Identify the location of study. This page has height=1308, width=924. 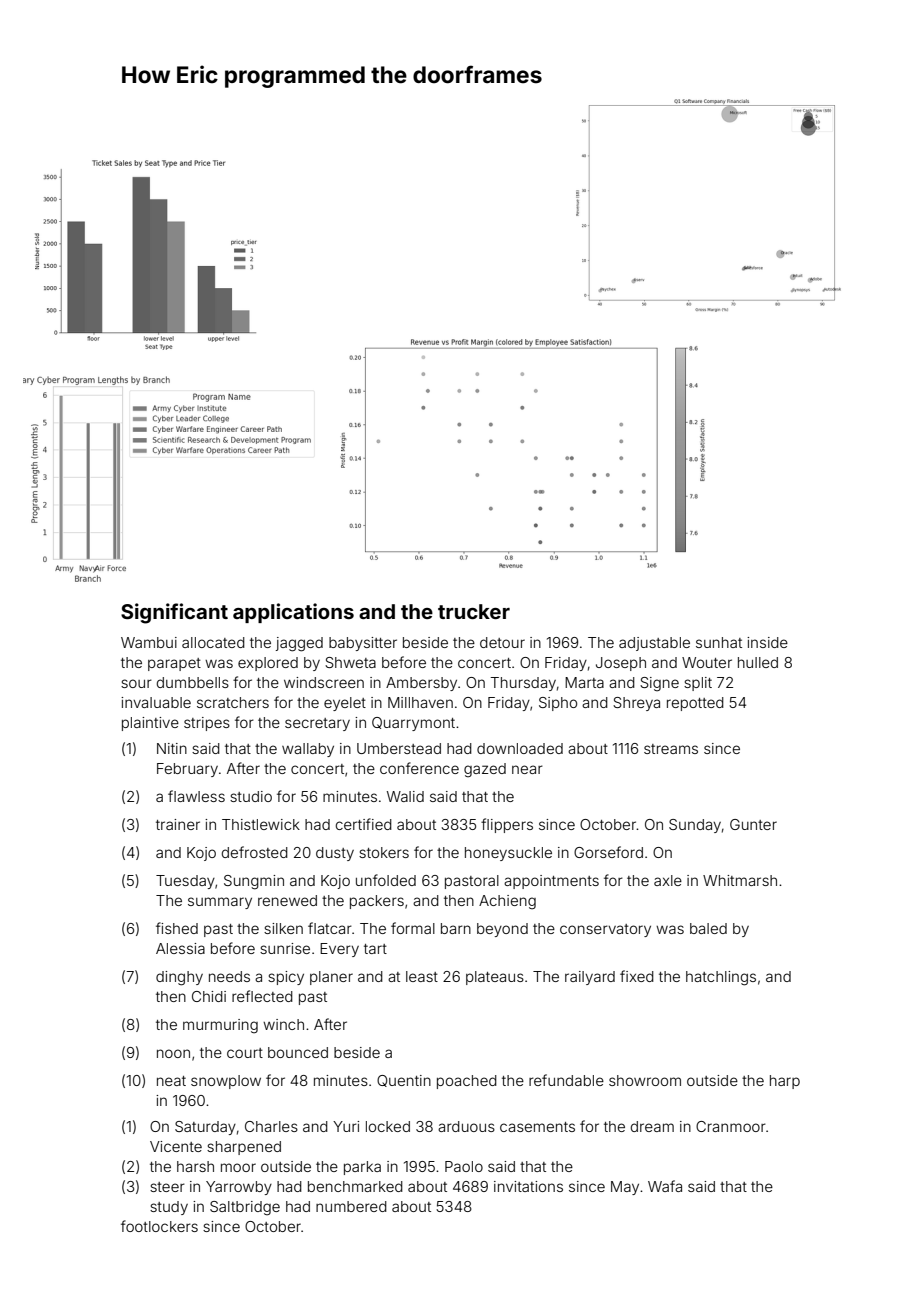
(169, 1208).
